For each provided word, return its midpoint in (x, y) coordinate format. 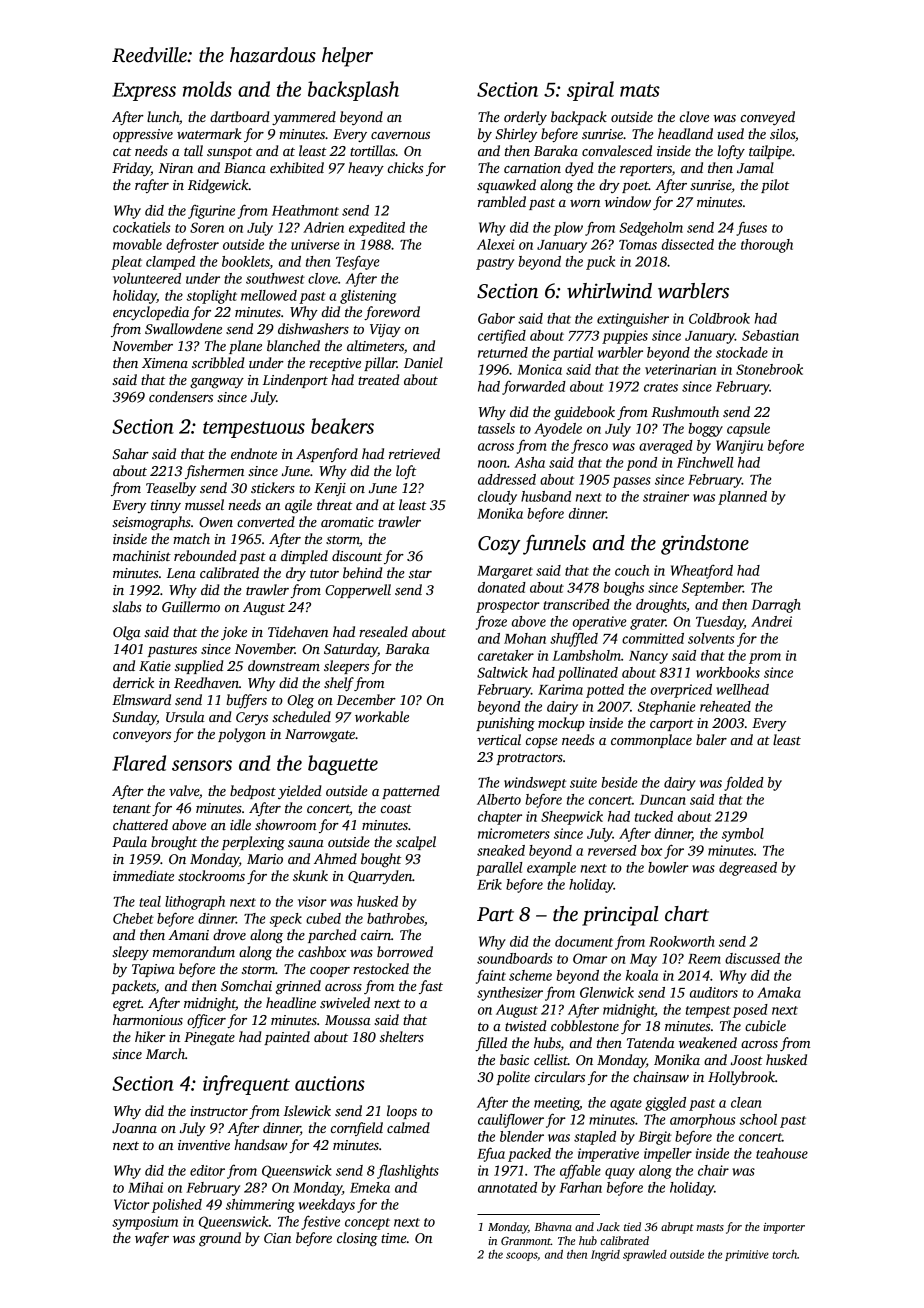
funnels (554, 544)
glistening (368, 297)
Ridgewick (218, 186)
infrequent (246, 1085)
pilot (775, 186)
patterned (411, 792)
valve (184, 790)
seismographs (151, 523)
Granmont (526, 1240)
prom (765, 658)
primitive (747, 1255)
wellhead (742, 689)
